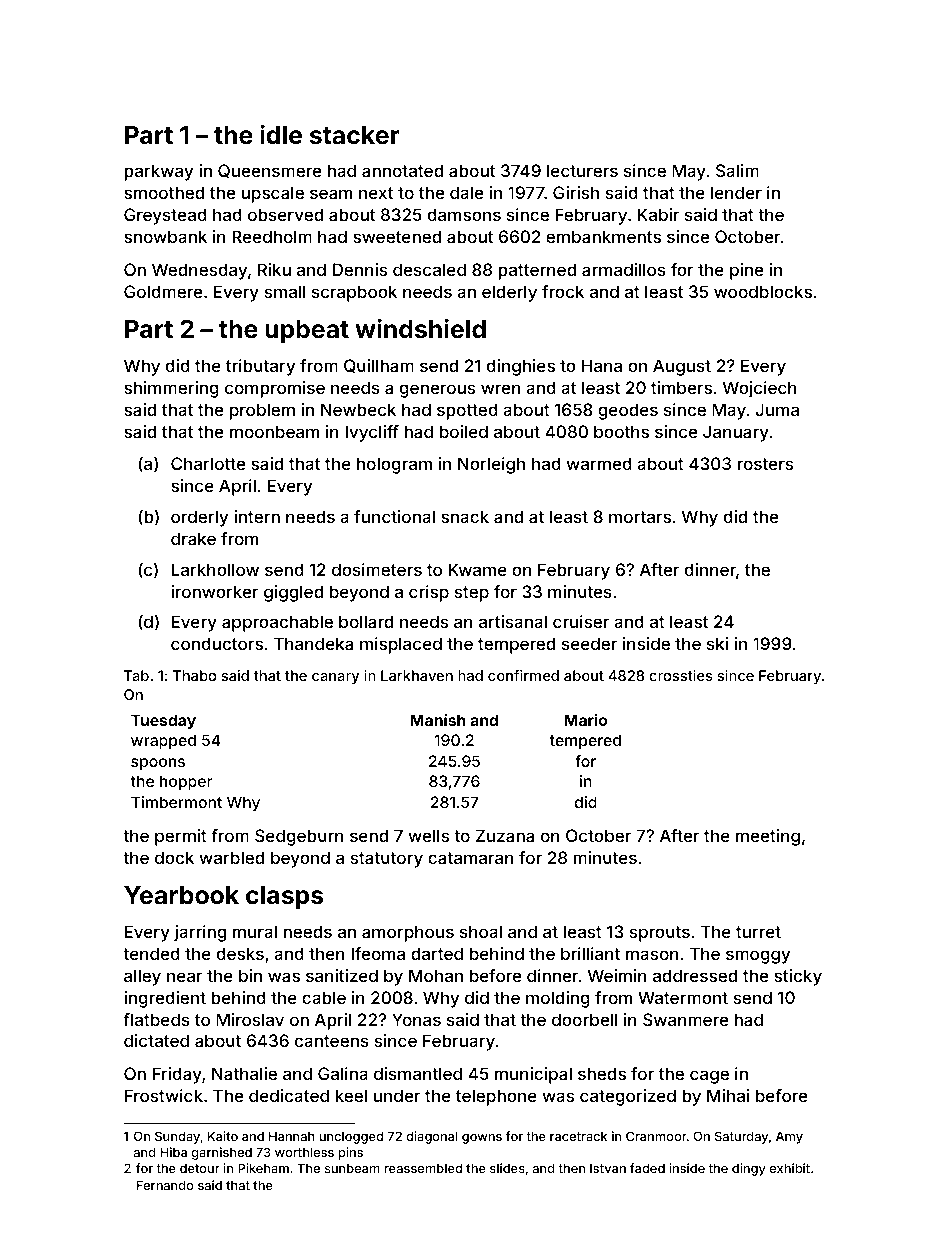 This screenshot has width=952, height=1233. Describe the element at coordinates (582, 170) in the screenshot. I see `lecturers` at that location.
